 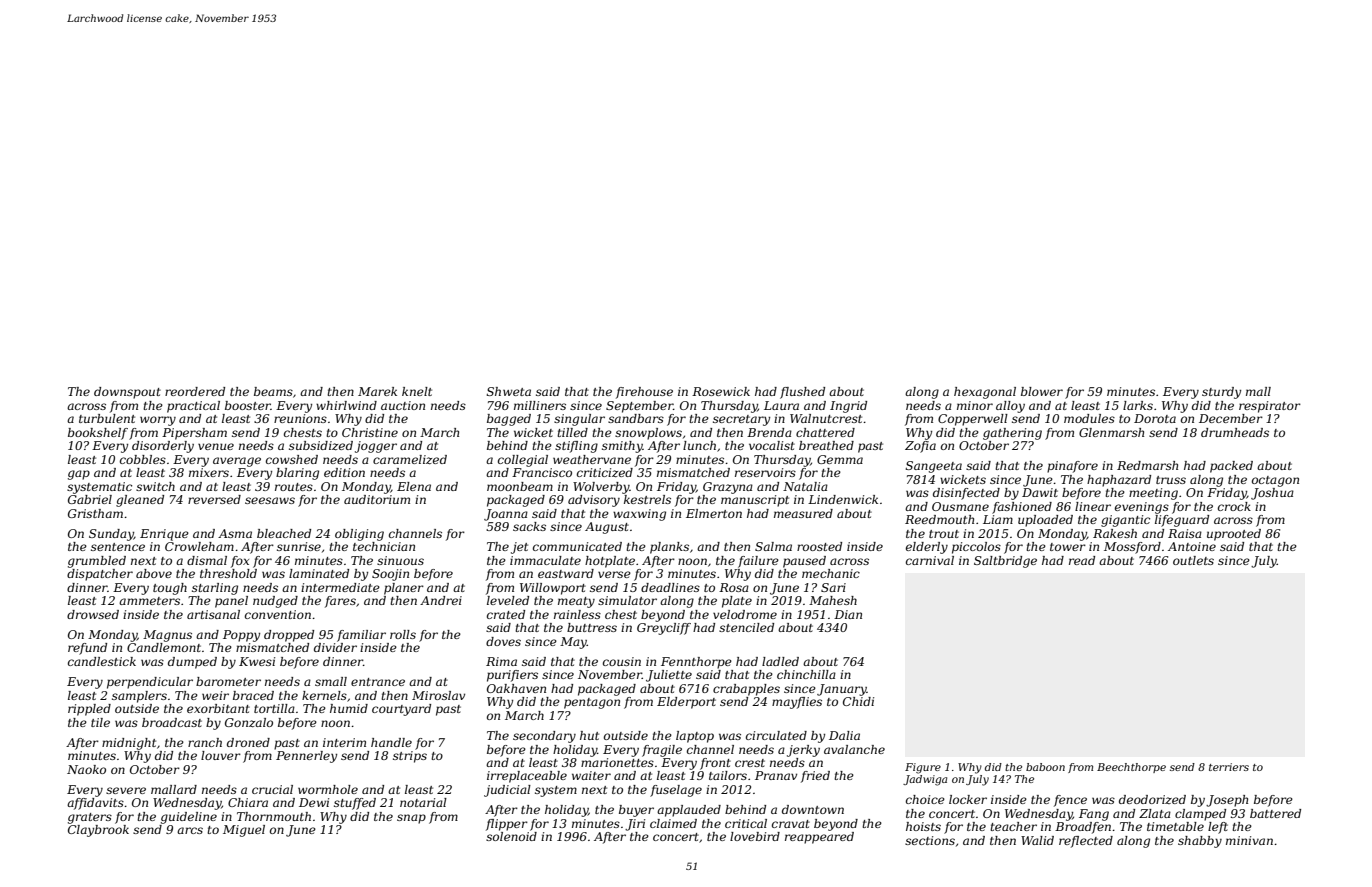 What do you see at coordinates (833, 587) in the screenshot?
I see `Sari` at bounding box center [833, 587].
